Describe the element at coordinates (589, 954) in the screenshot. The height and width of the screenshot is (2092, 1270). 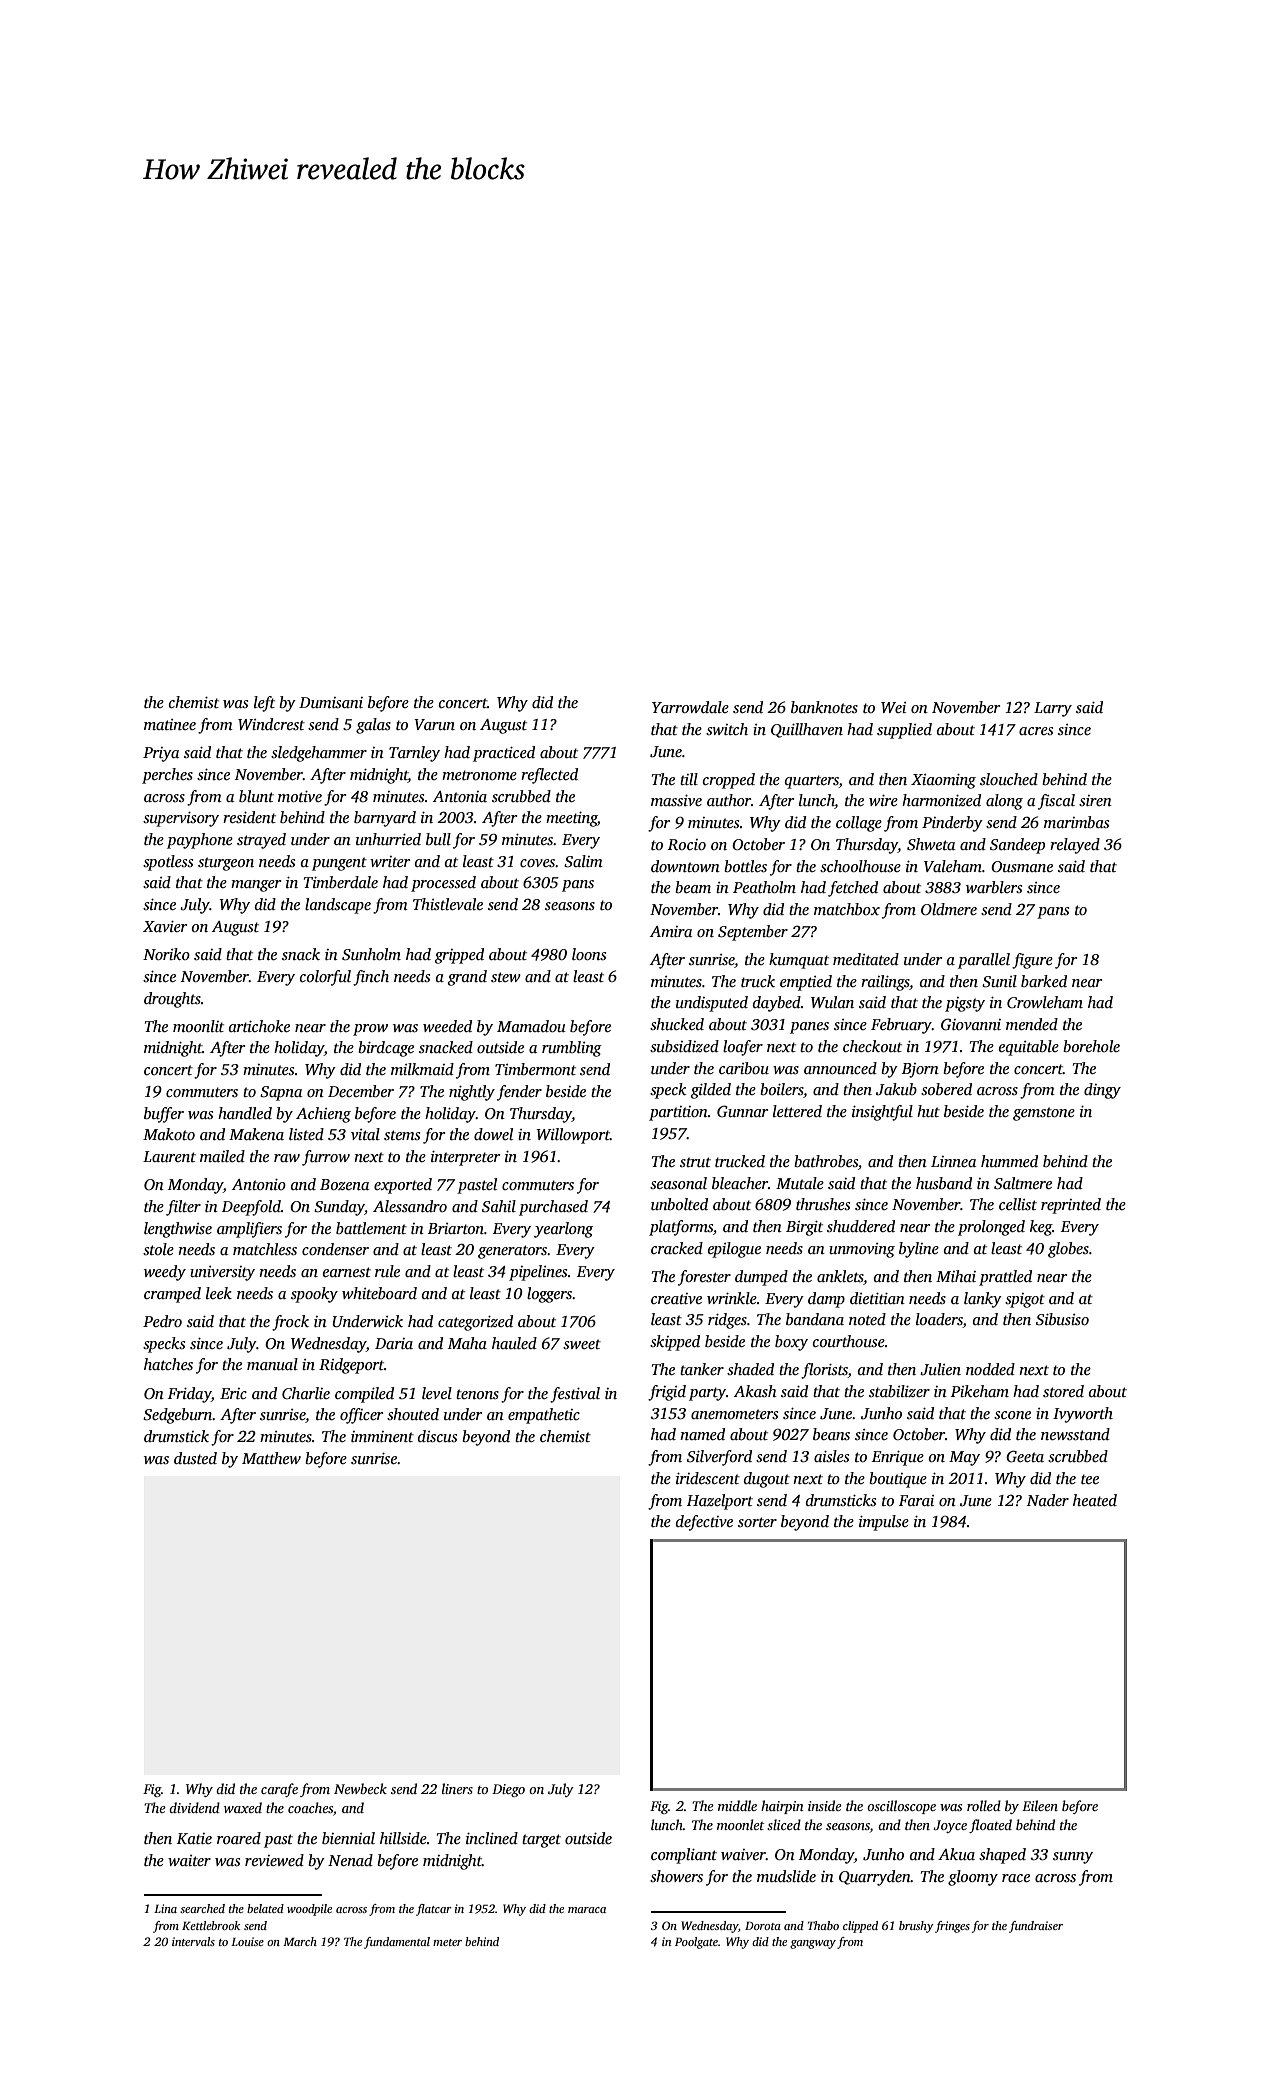
I see `loons` at that location.
